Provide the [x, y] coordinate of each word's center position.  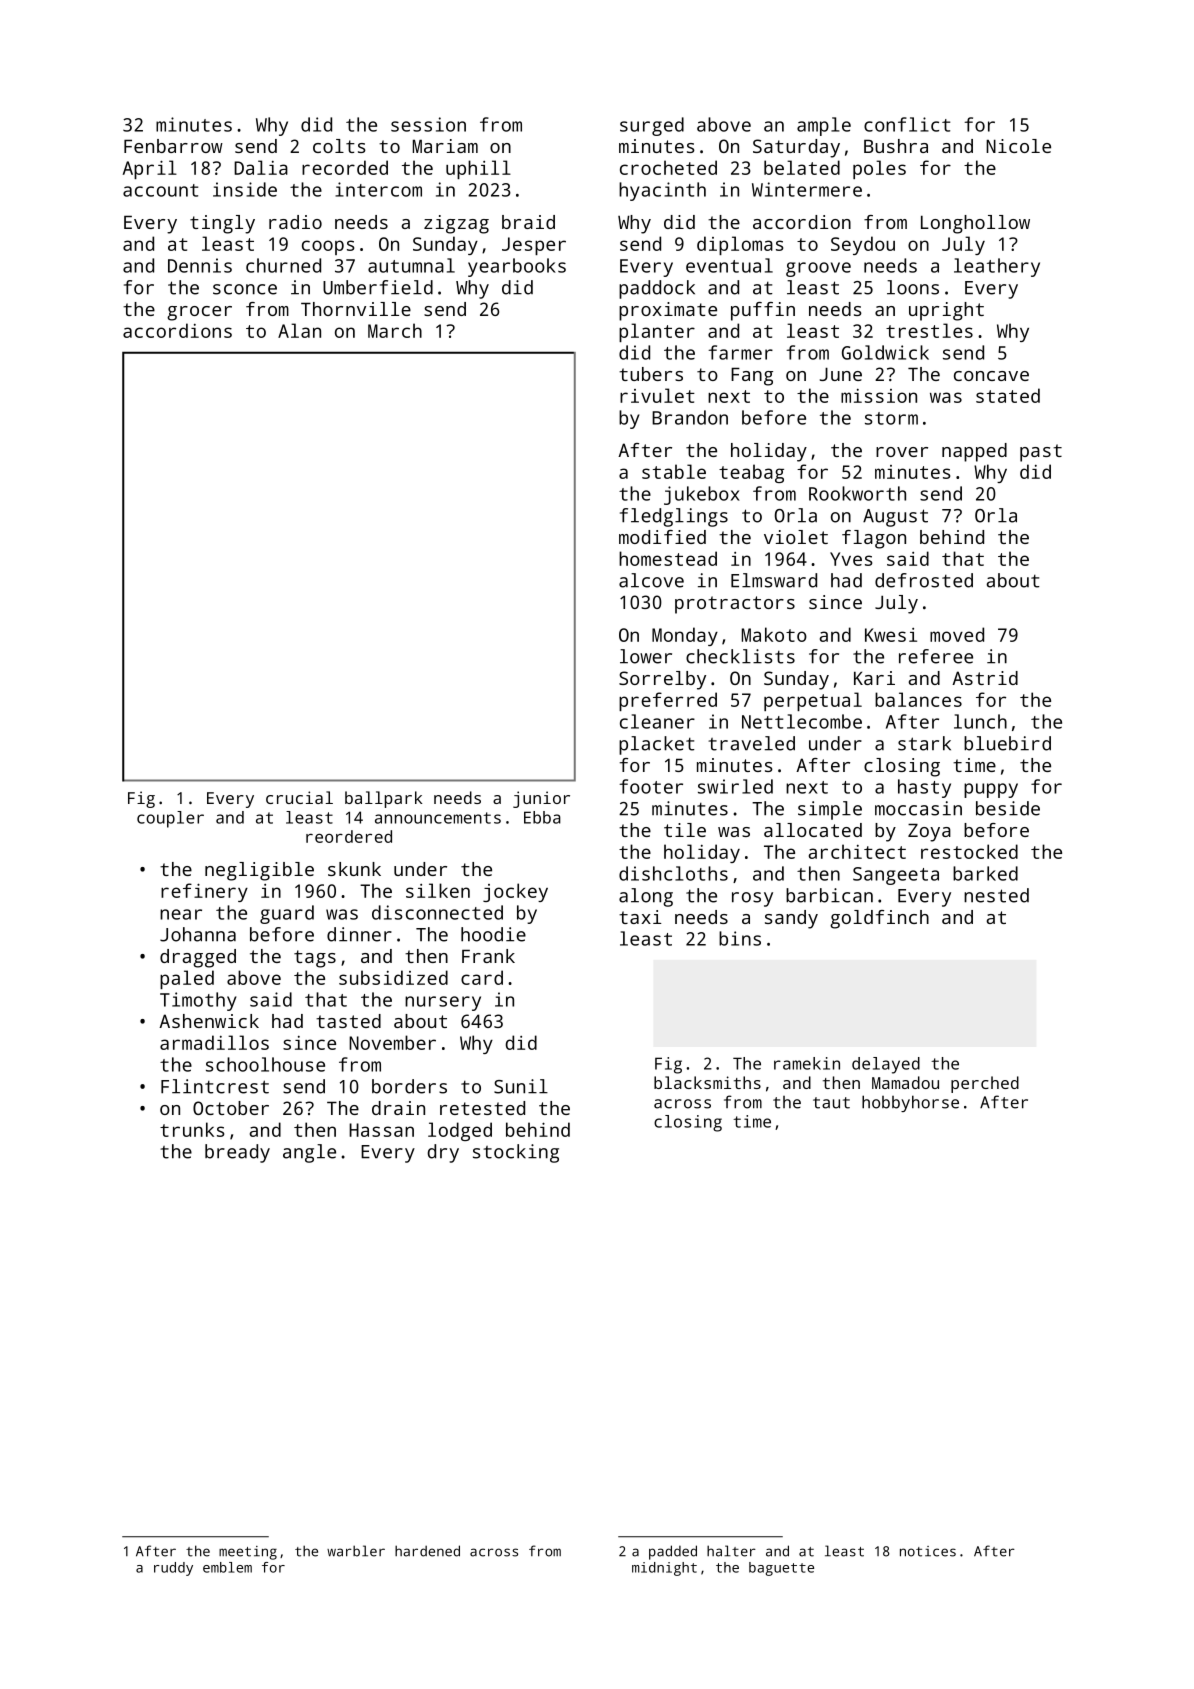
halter [731, 1551]
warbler [356, 1551]
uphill [478, 169]
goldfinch [879, 919]
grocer [199, 313]
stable [674, 471]
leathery [997, 267]
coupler [170, 819]
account [160, 190]
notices [928, 1551]
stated [1008, 395]
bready [237, 1153]
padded [673, 1552]
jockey [515, 892]
